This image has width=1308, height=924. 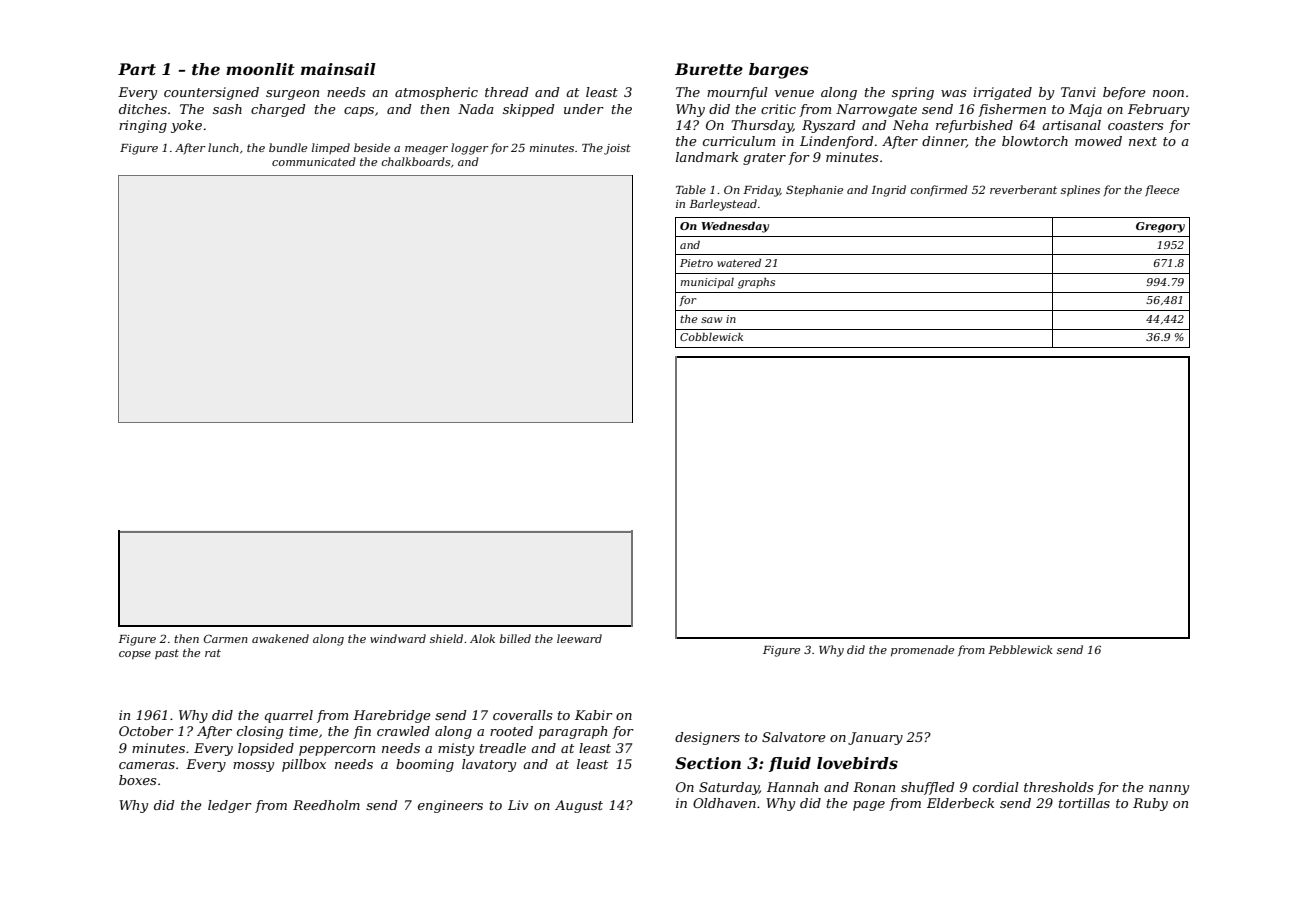 What do you see at coordinates (1020, 649) in the image?
I see `Pebblewick` at bounding box center [1020, 649].
